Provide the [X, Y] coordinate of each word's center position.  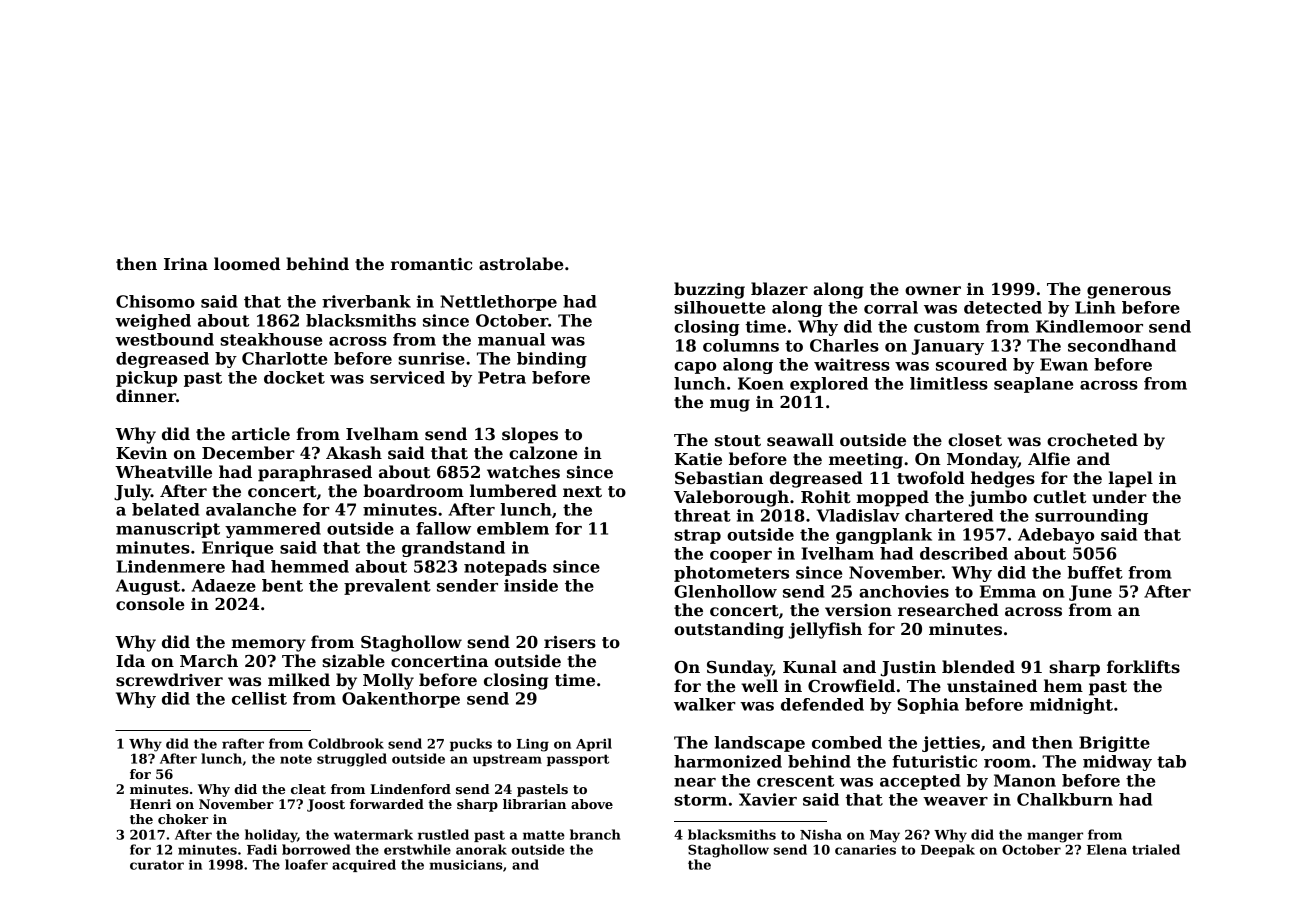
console [150, 604]
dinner [146, 396]
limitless [949, 383]
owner [933, 291]
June [1090, 593]
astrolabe [521, 264]
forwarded [387, 804]
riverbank [366, 301]
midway [1117, 763]
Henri [150, 804]
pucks [471, 744]
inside [531, 585]
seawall [800, 440]
